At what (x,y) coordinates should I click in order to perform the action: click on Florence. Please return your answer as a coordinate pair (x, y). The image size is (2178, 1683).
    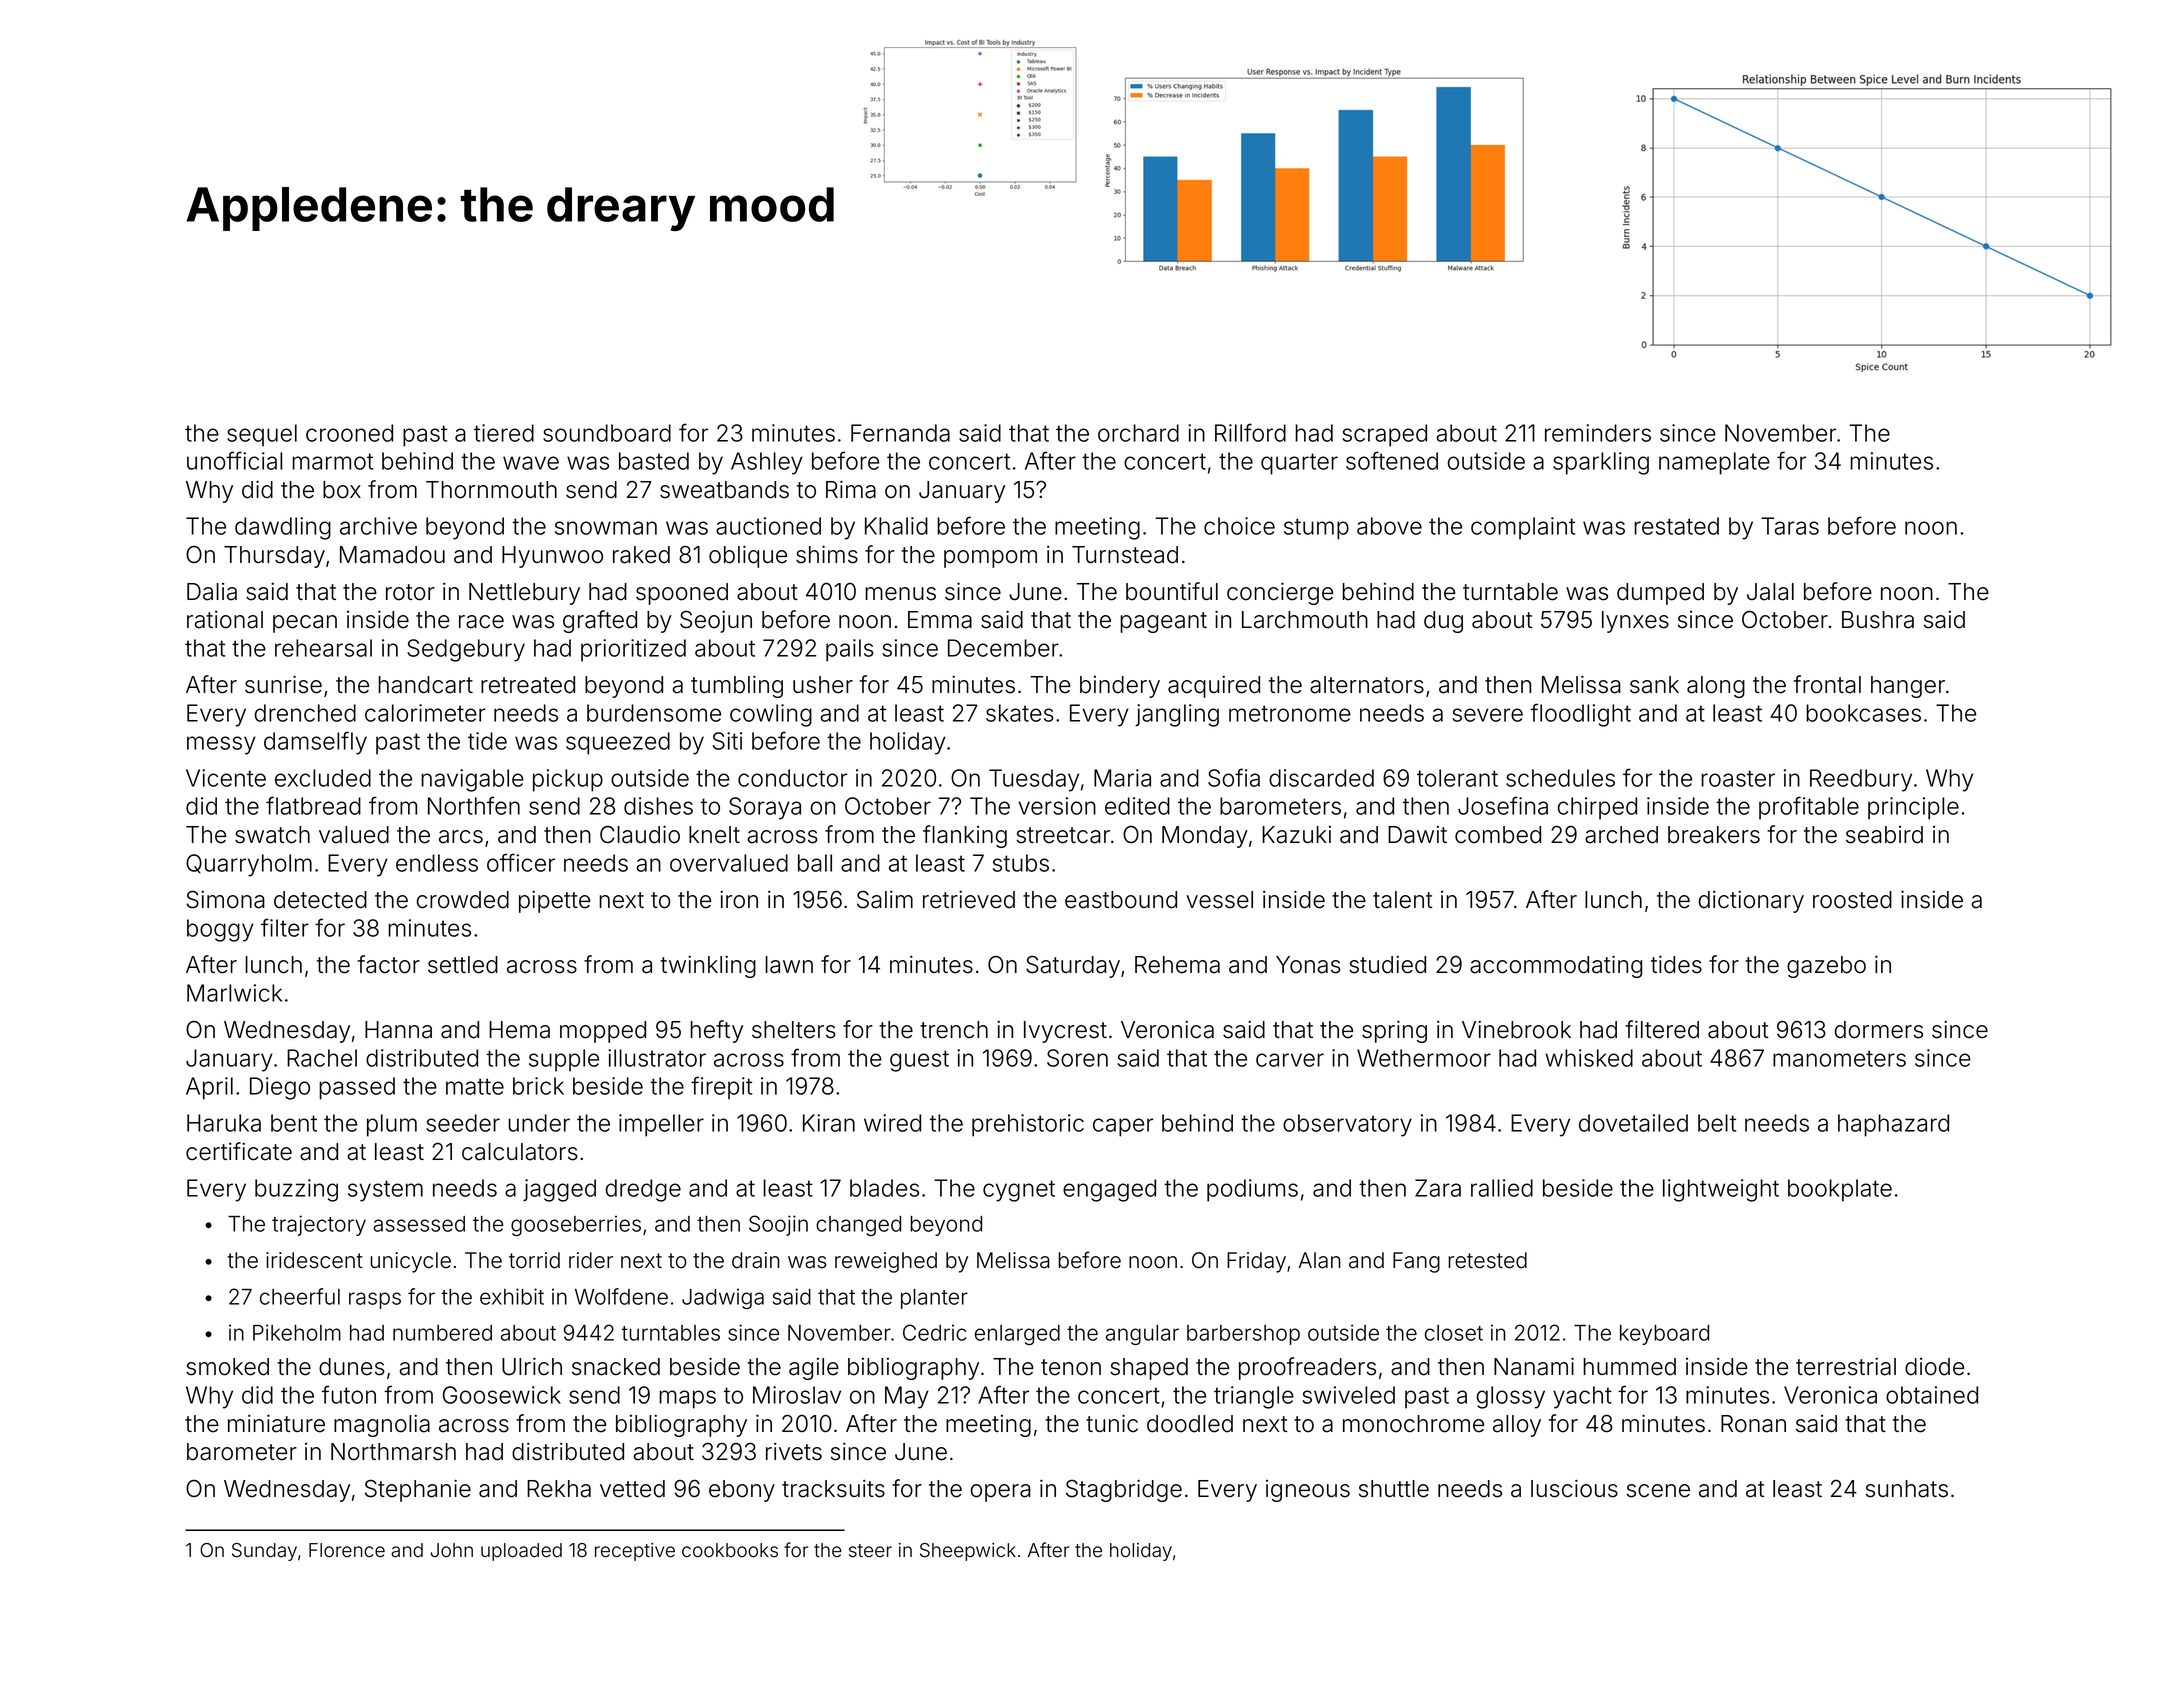
    Looking at the image, I should click on (347, 1550).
